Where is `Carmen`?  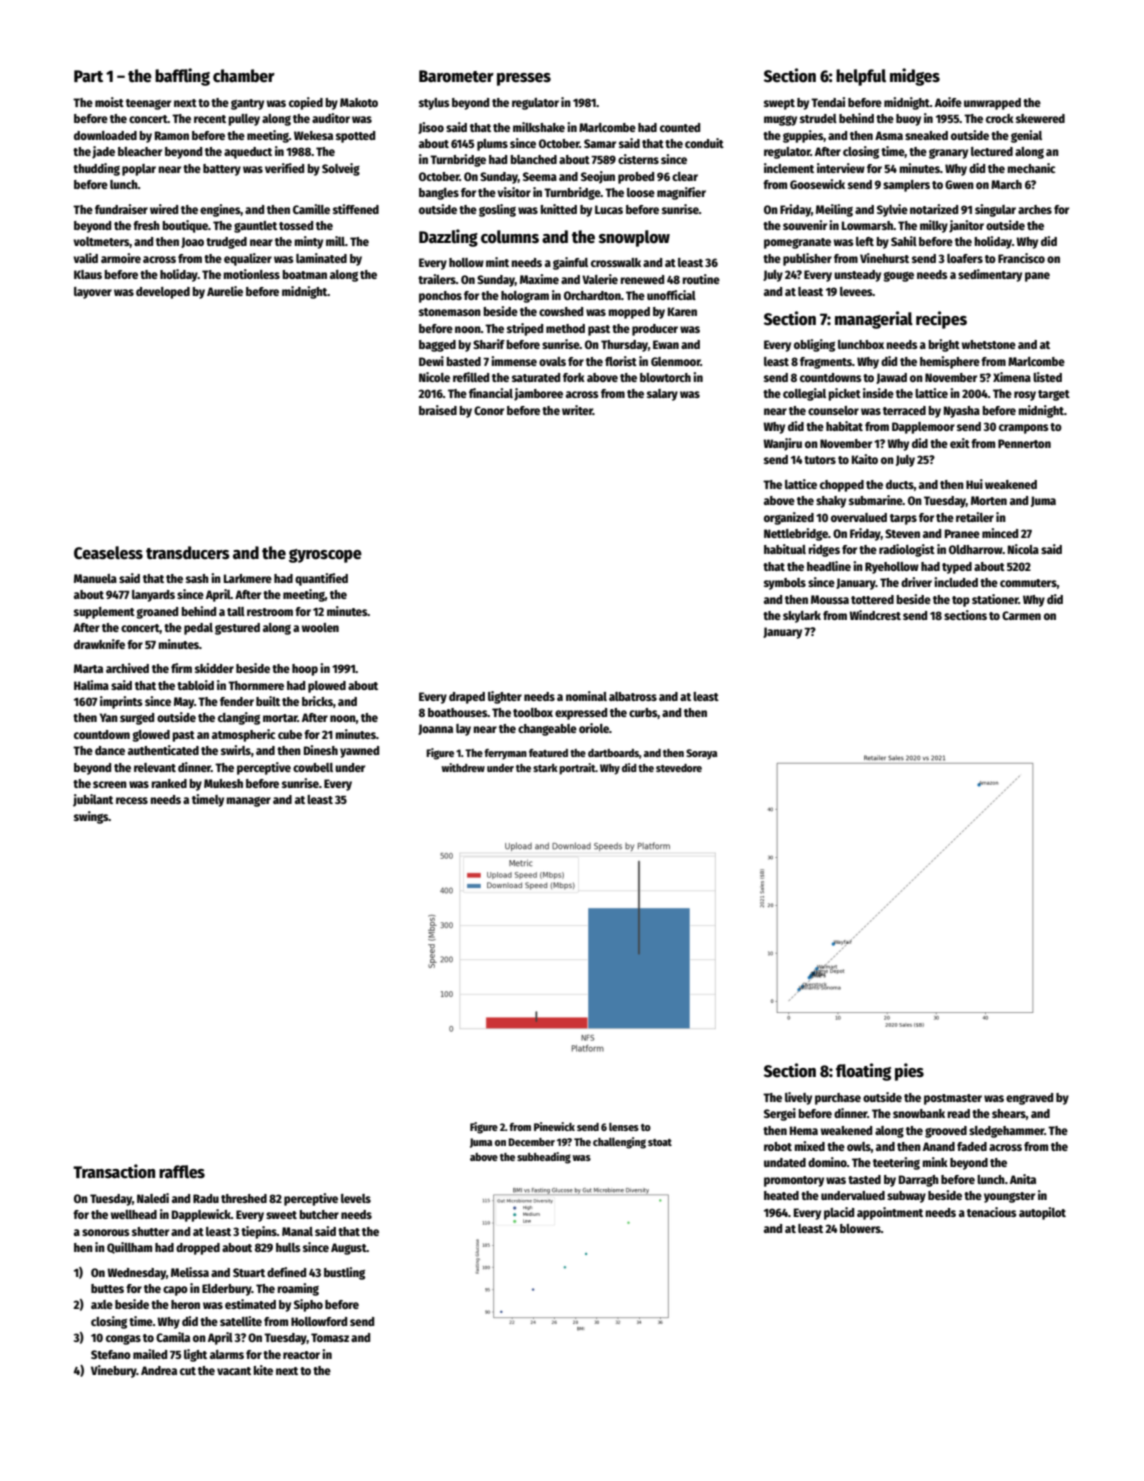 Carmen is located at coordinates (1021, 615).
